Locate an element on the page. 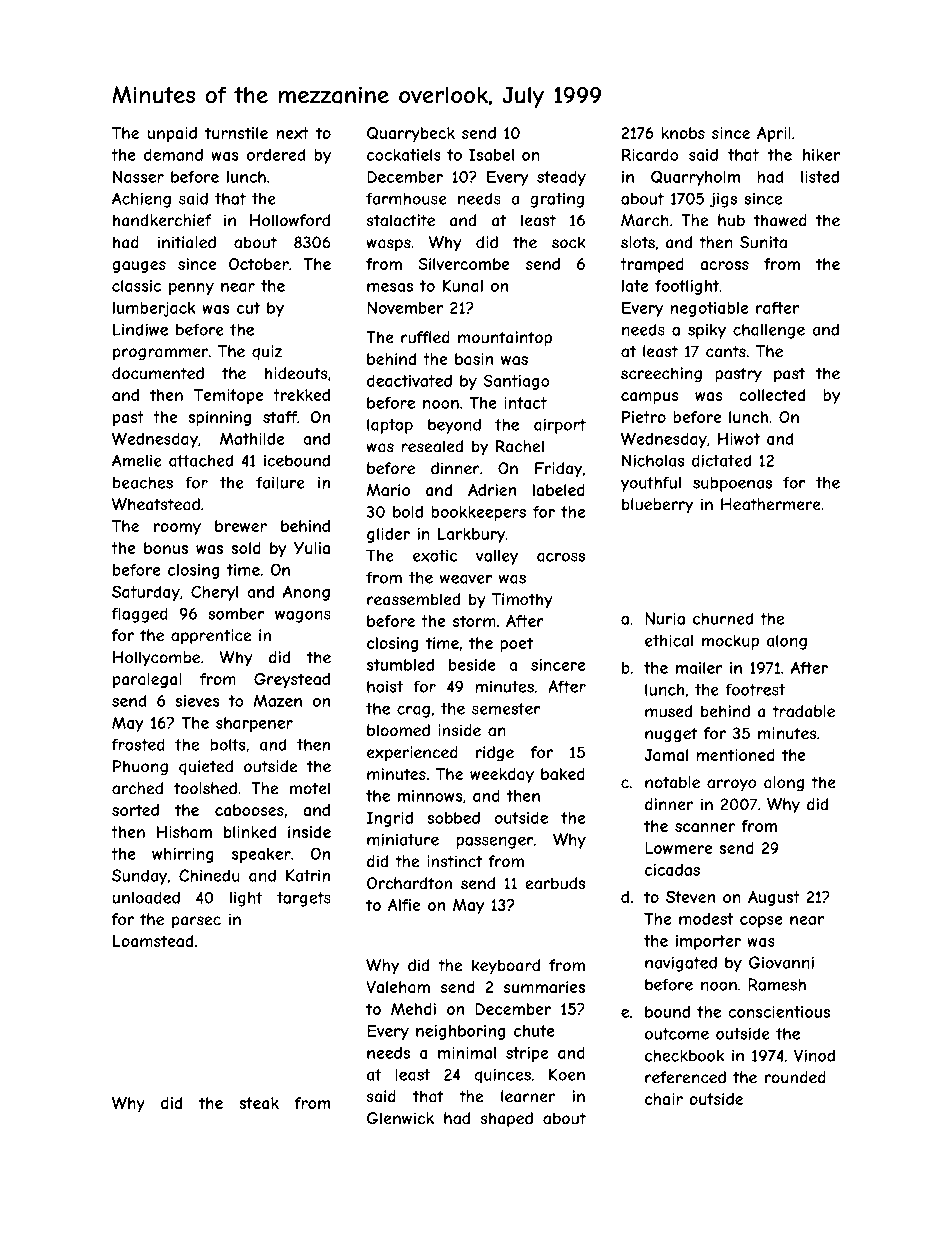 The width and height of the document is (952, 1233). Alfie is located at coordinates (404, 905).
